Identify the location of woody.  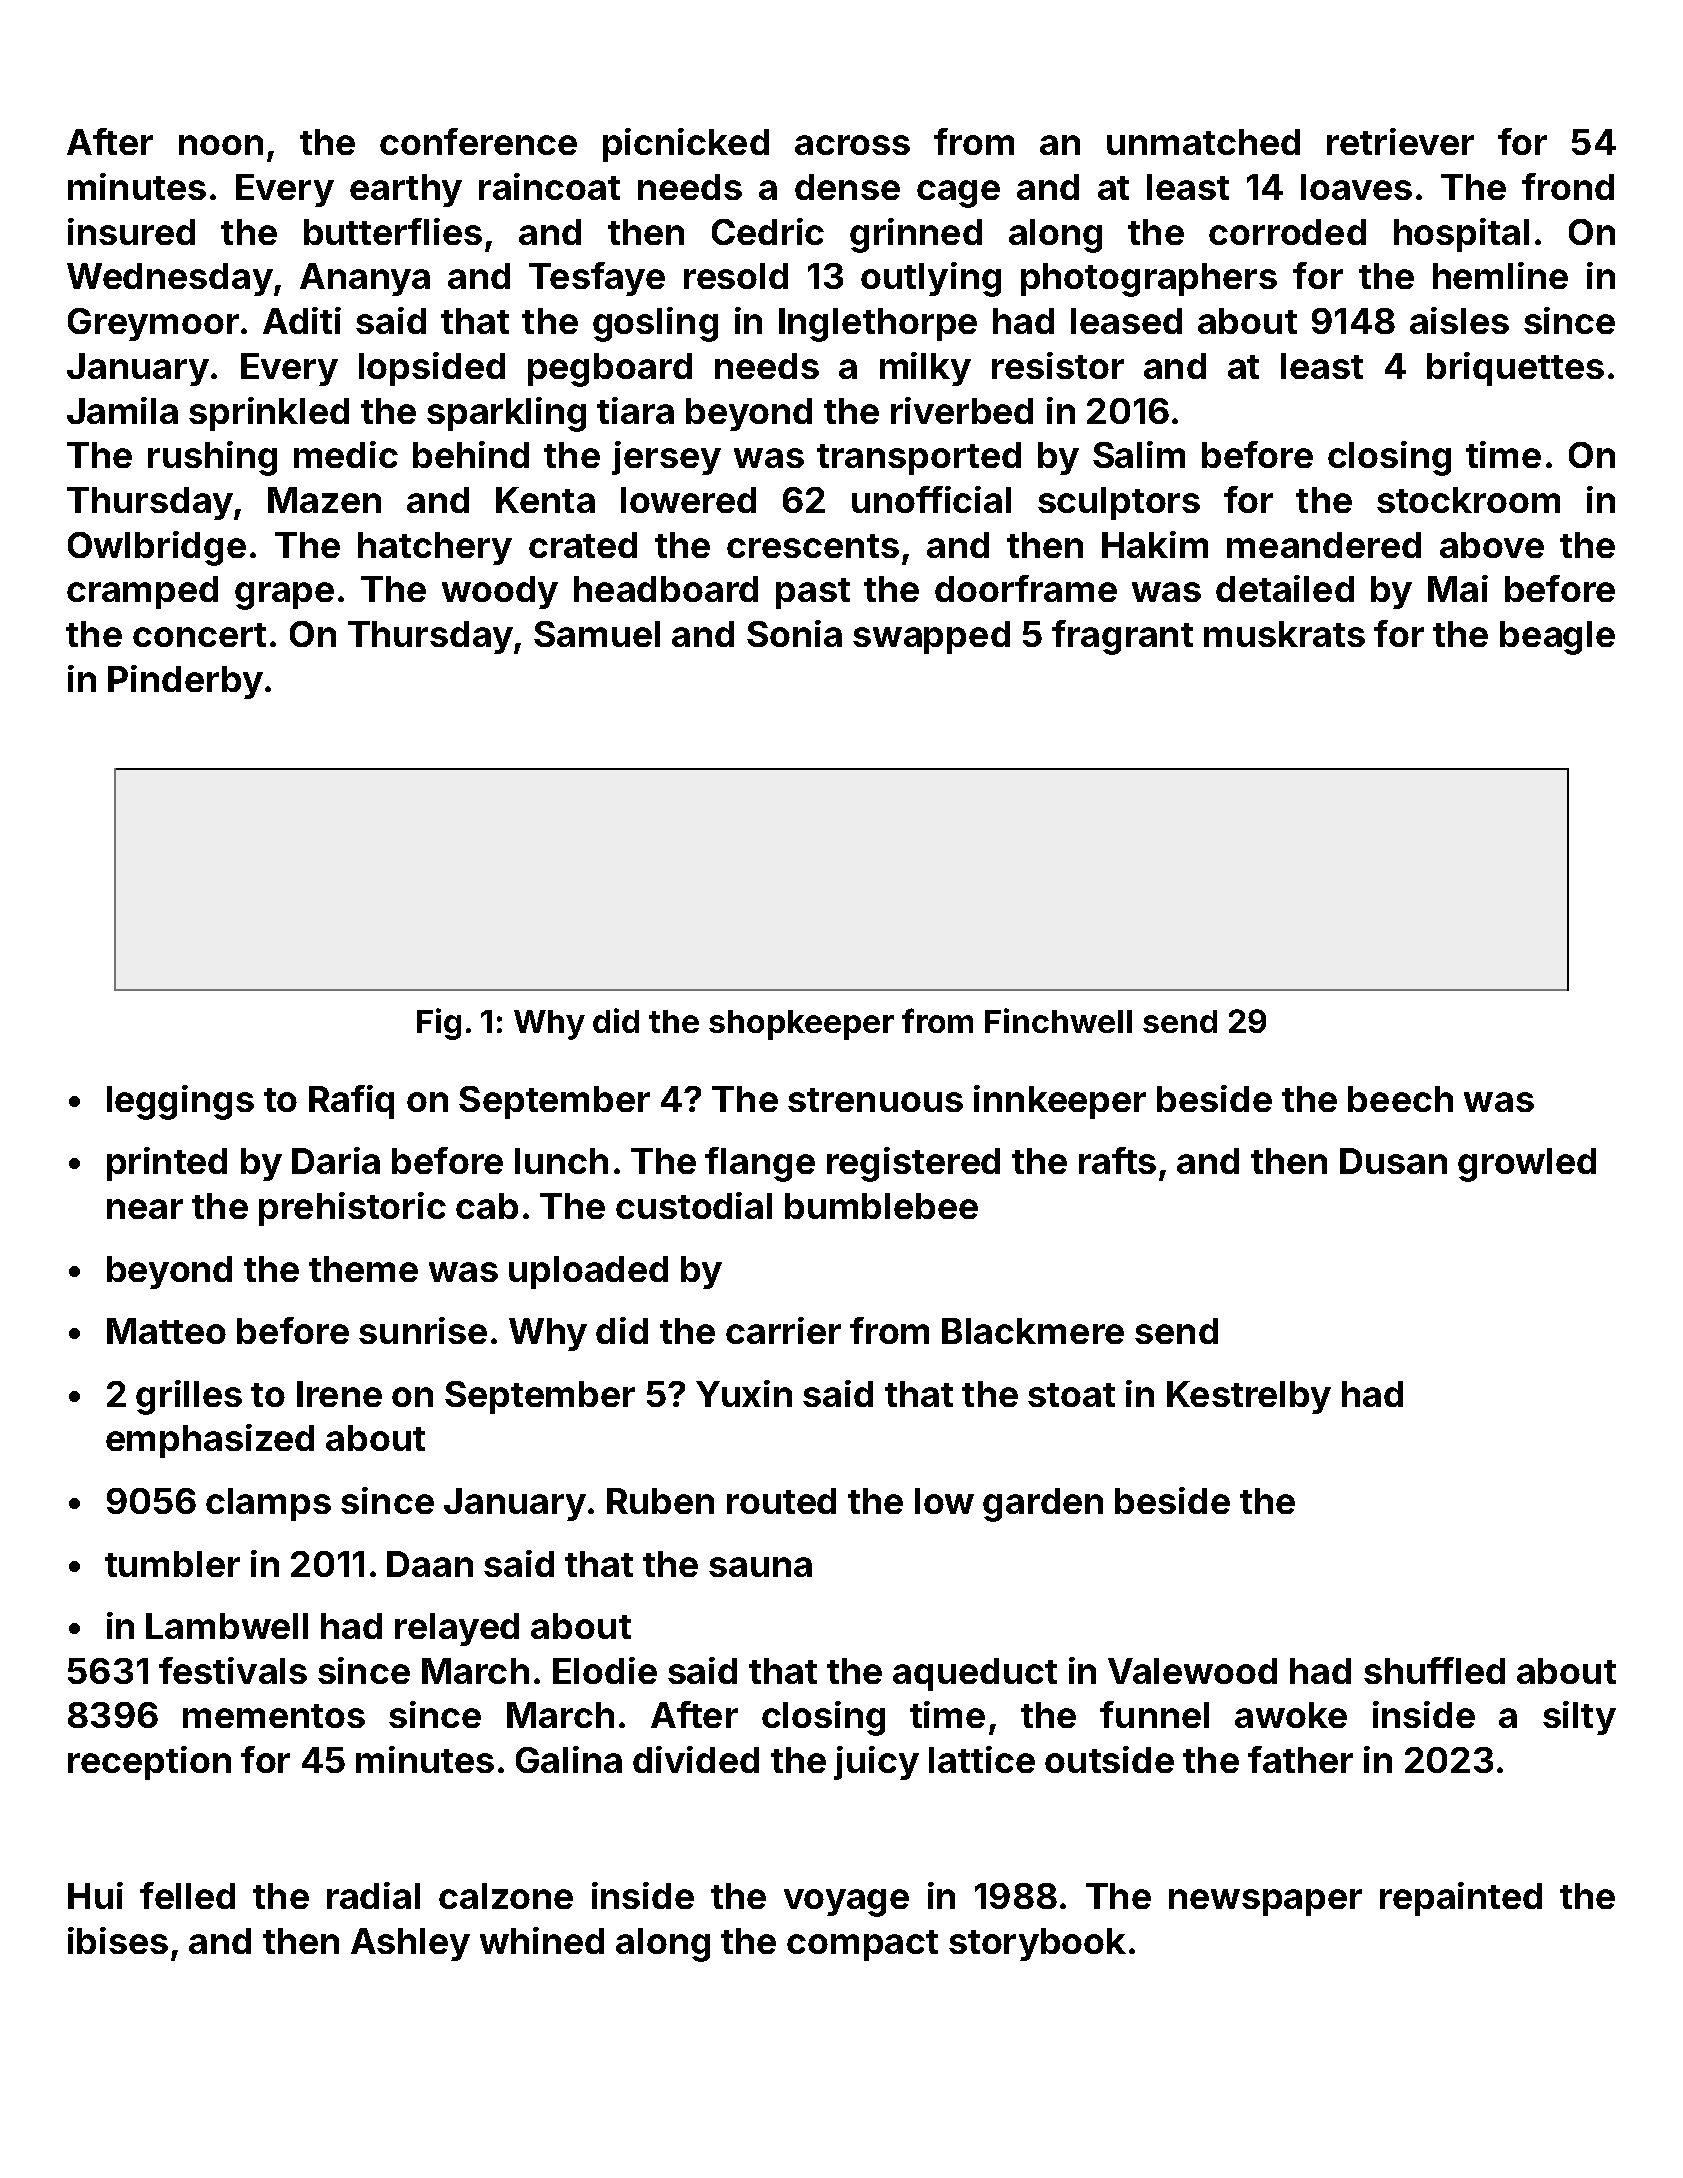
(500, 592).
